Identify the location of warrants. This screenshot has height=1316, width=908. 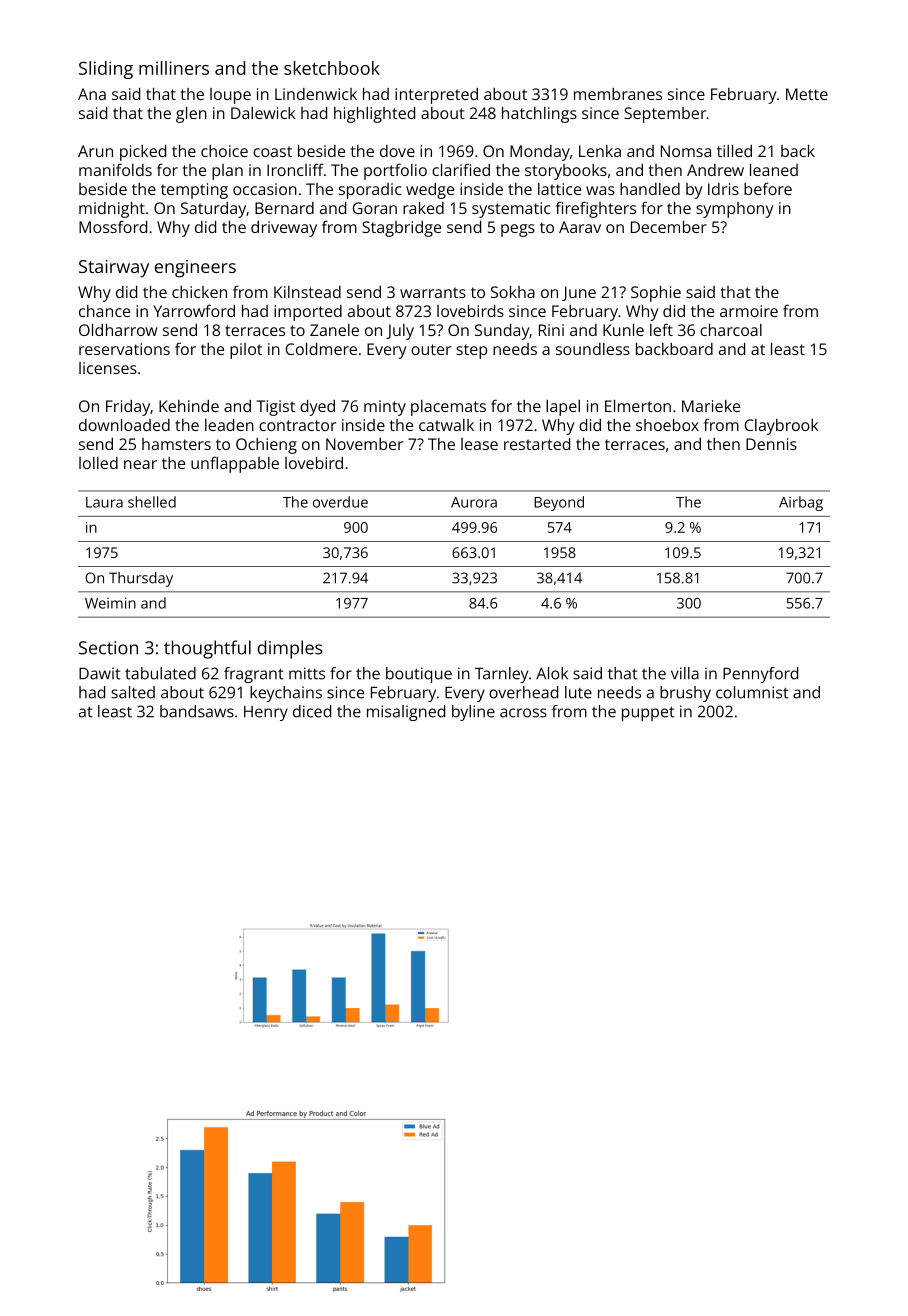
(433, 292).
